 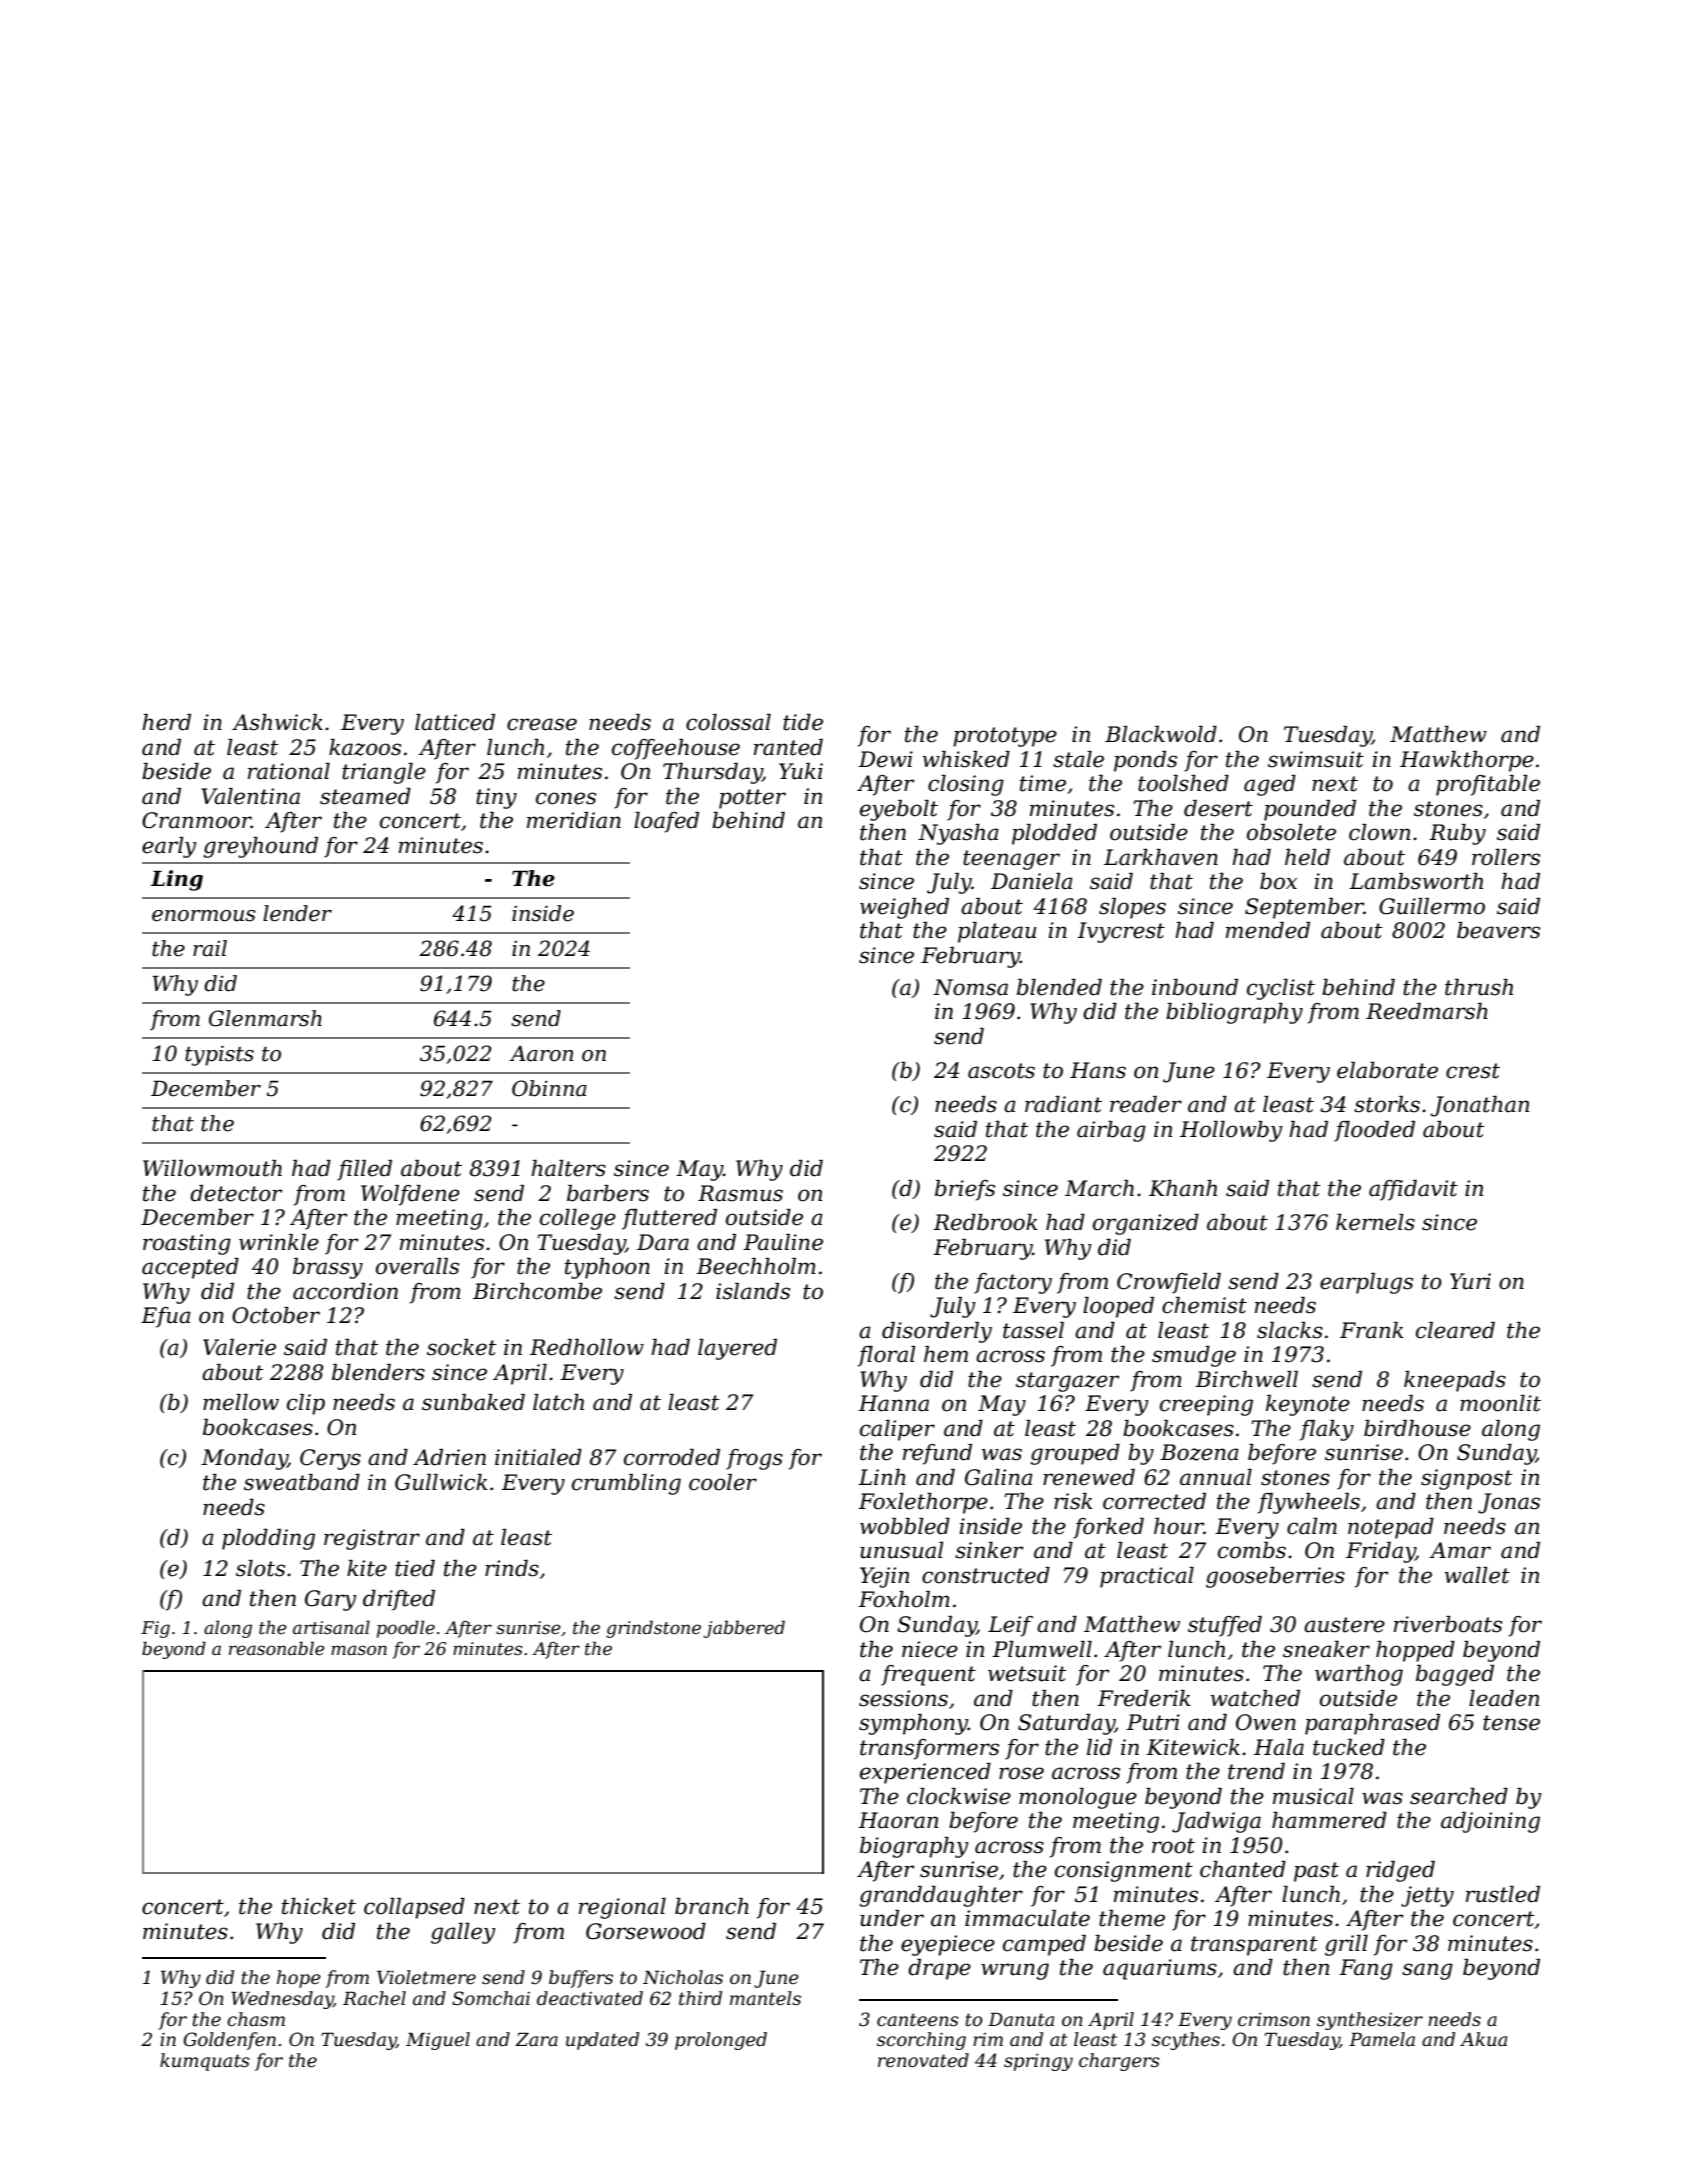 I want to click on Friday, so click(x=1381, y=1552).
